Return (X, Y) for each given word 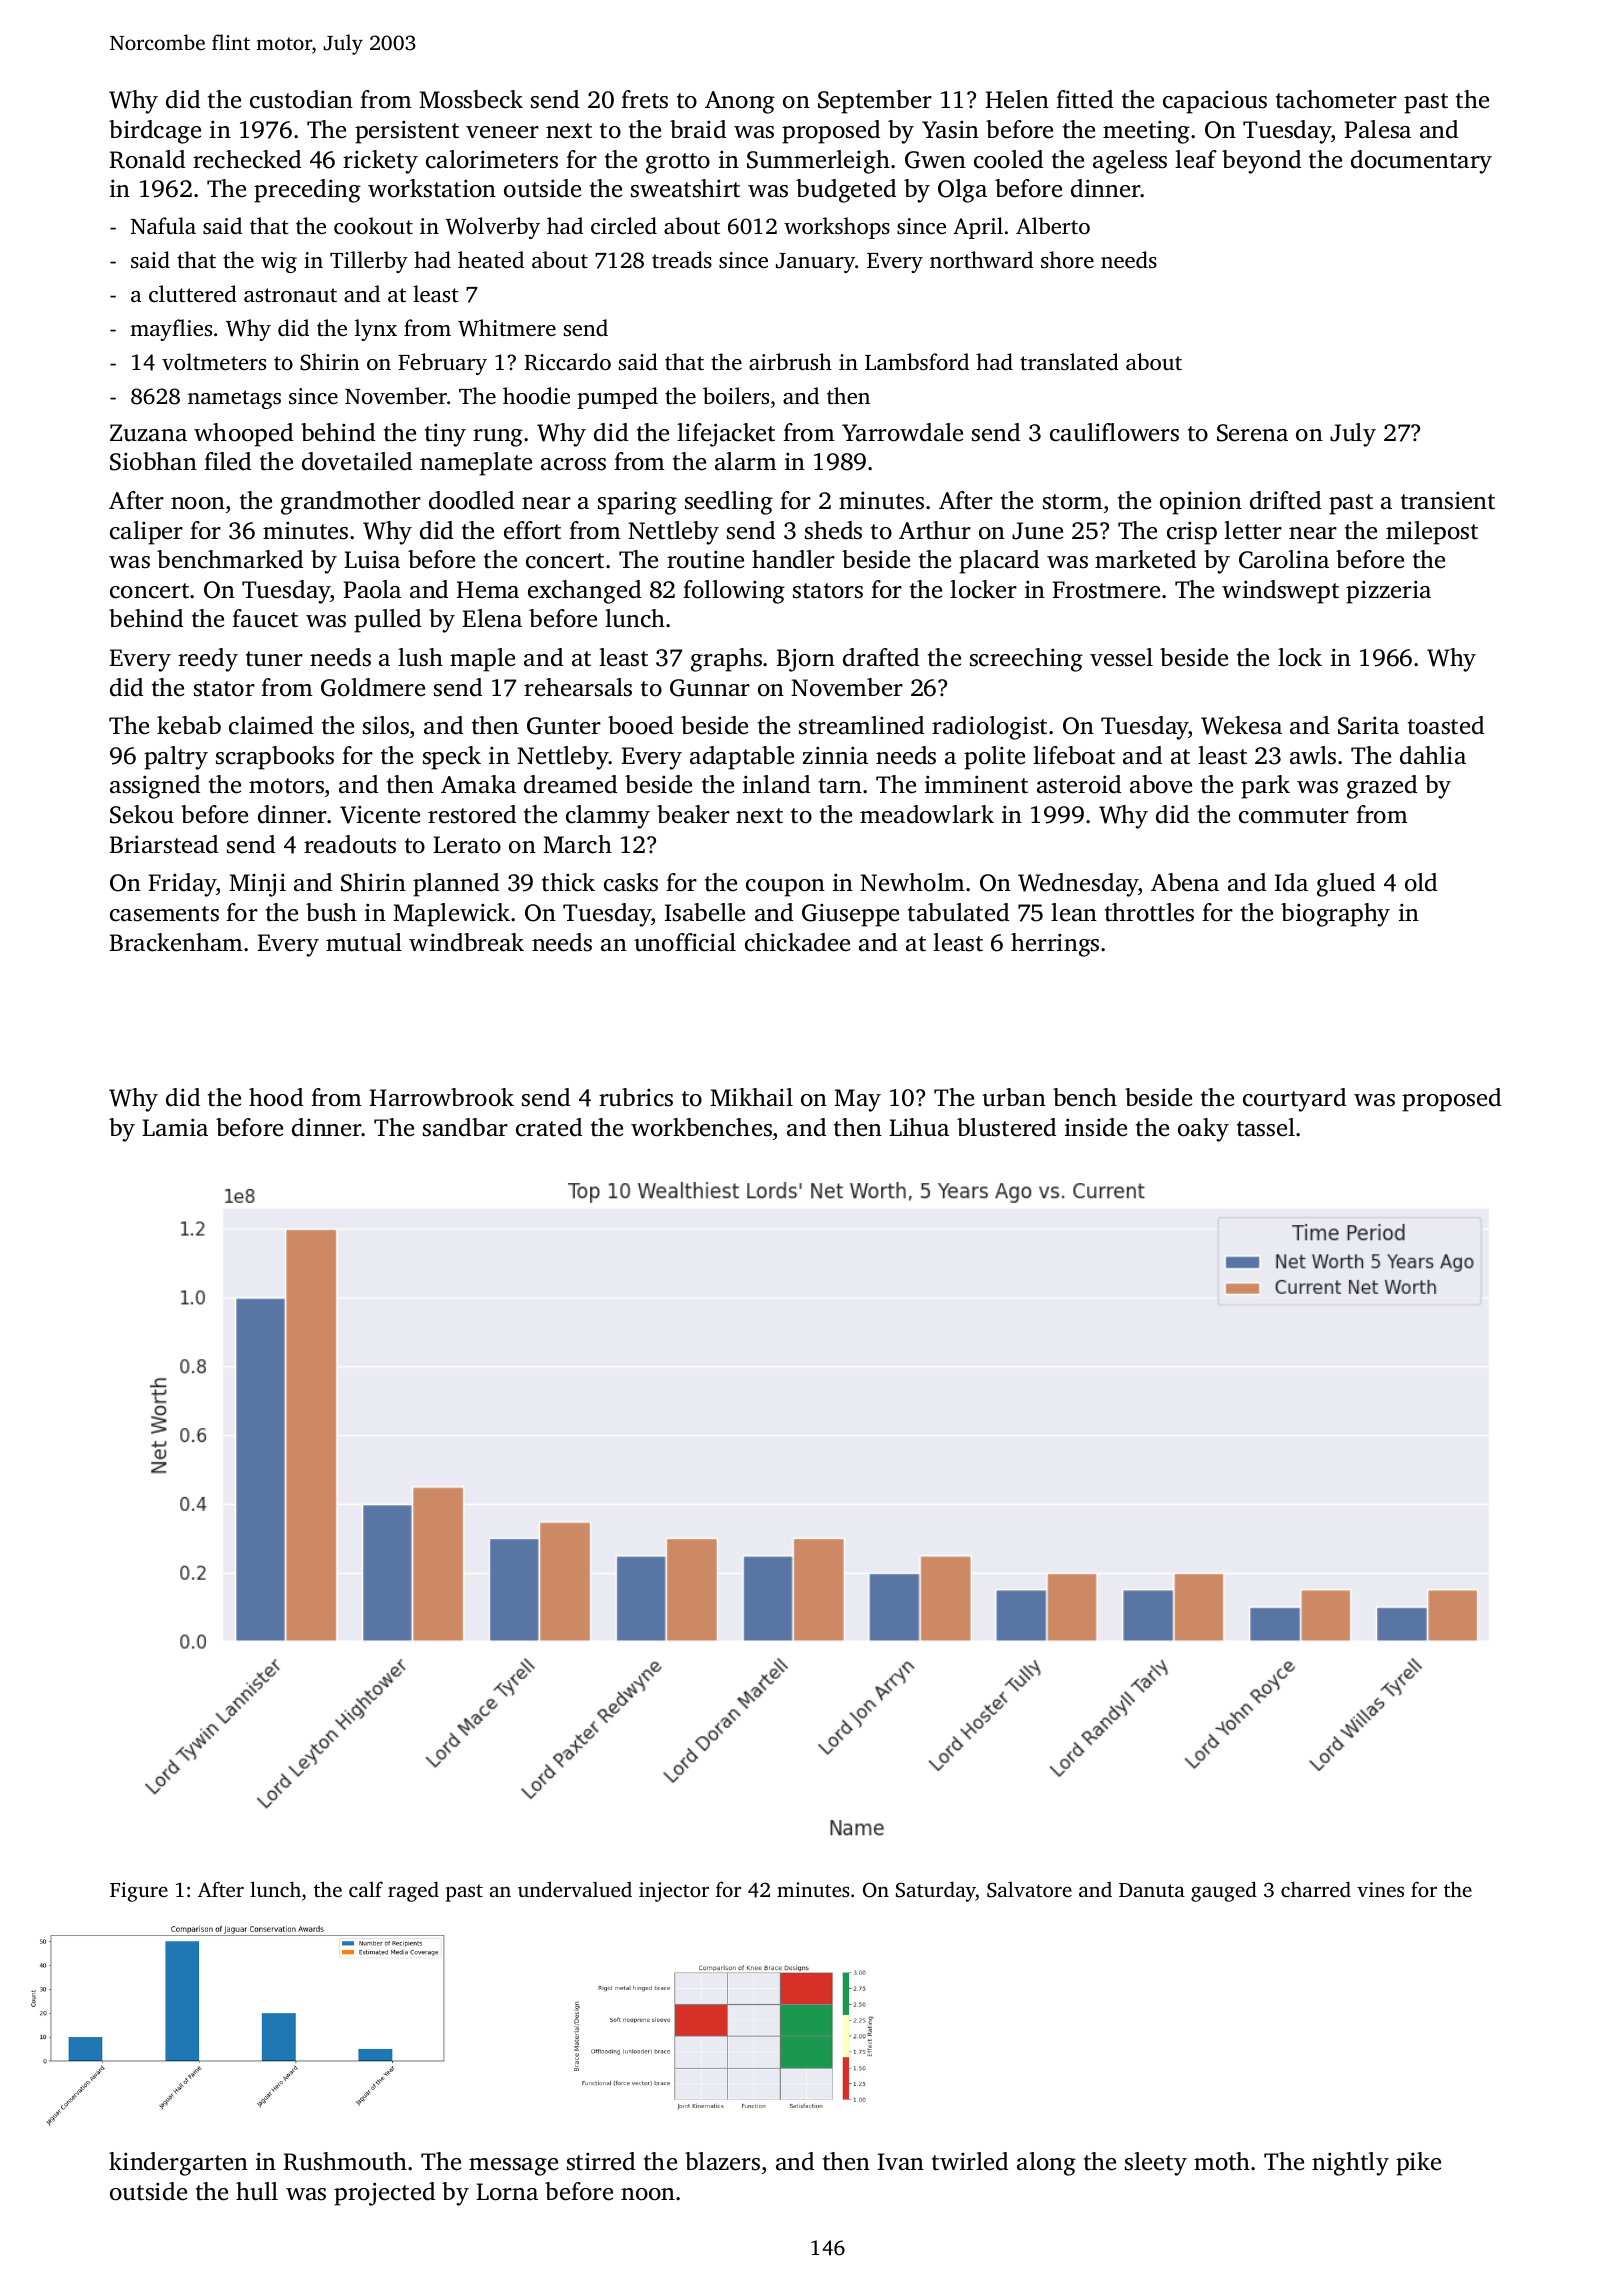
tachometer (1336, 99)
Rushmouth (345, 2161)
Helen (1017, 99)
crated (549, 1127)
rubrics (636, 1097)
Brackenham (176, 942)
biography (1335, 915)
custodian (301, 99)
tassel (1266, 1127)
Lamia (175, 1127)
